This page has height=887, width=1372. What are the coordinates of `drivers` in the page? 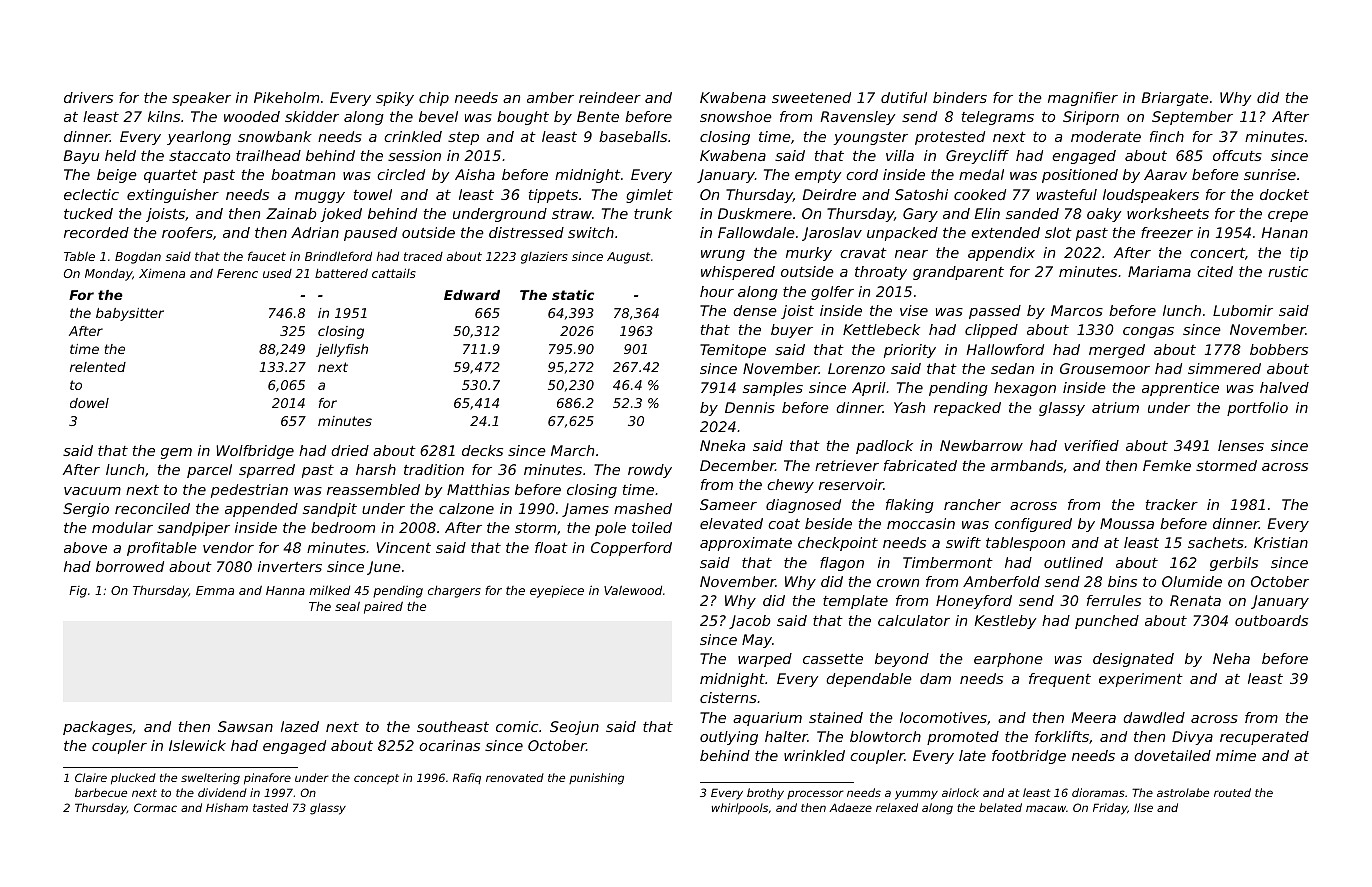 It's located at (88, 97).
